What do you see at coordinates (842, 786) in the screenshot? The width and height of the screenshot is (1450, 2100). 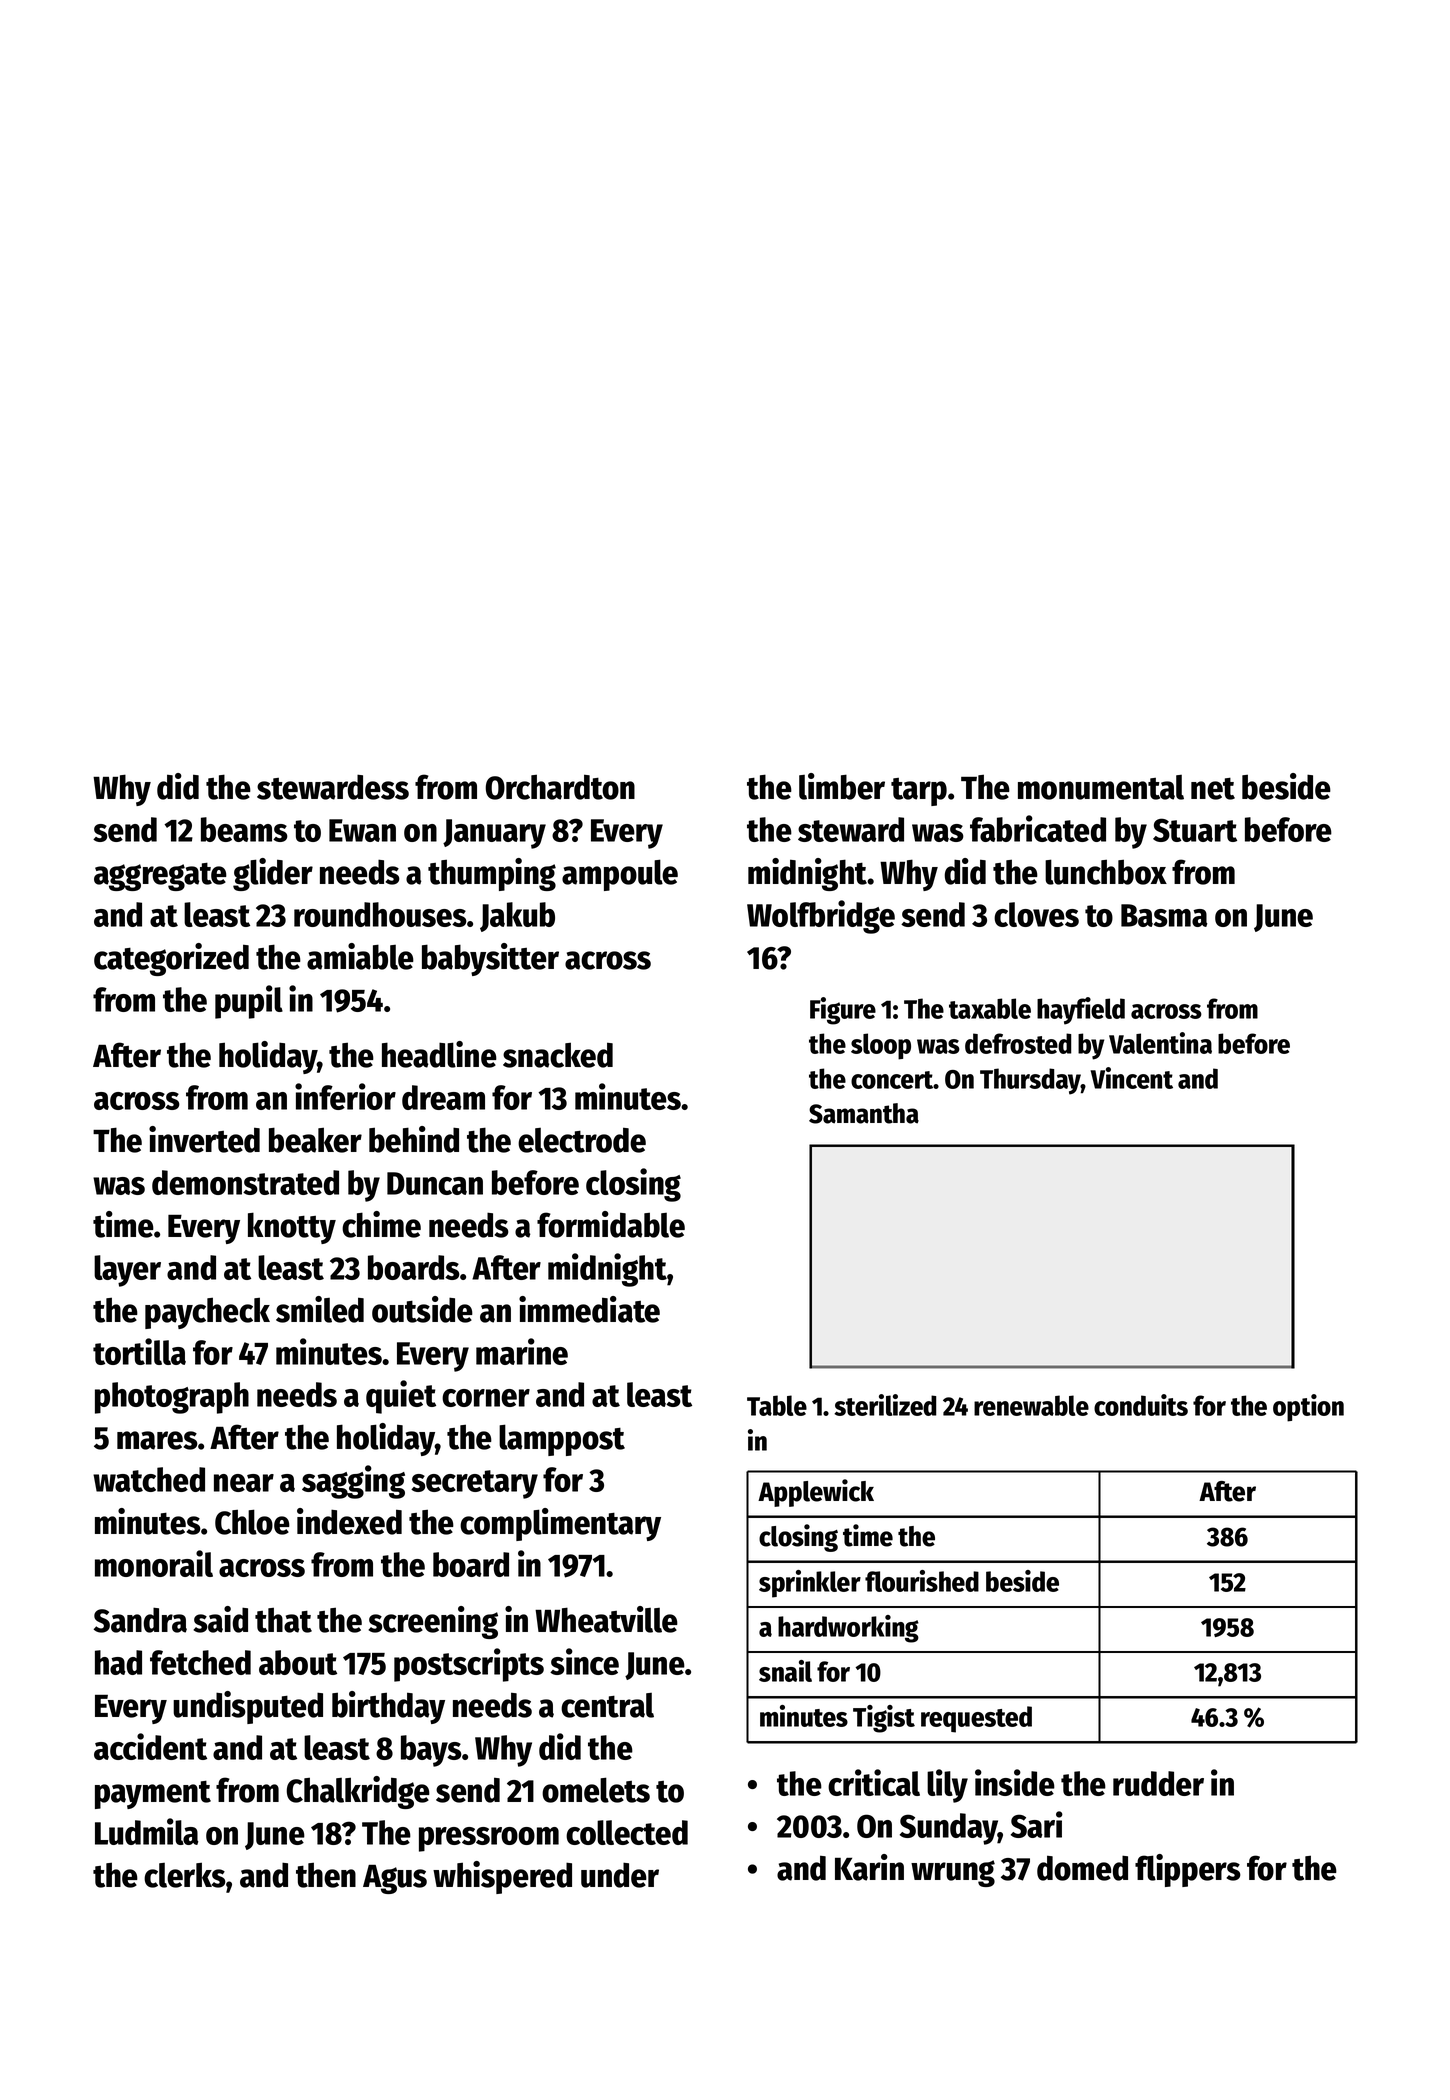 I see `limber` at bounding box center [842, 786].
